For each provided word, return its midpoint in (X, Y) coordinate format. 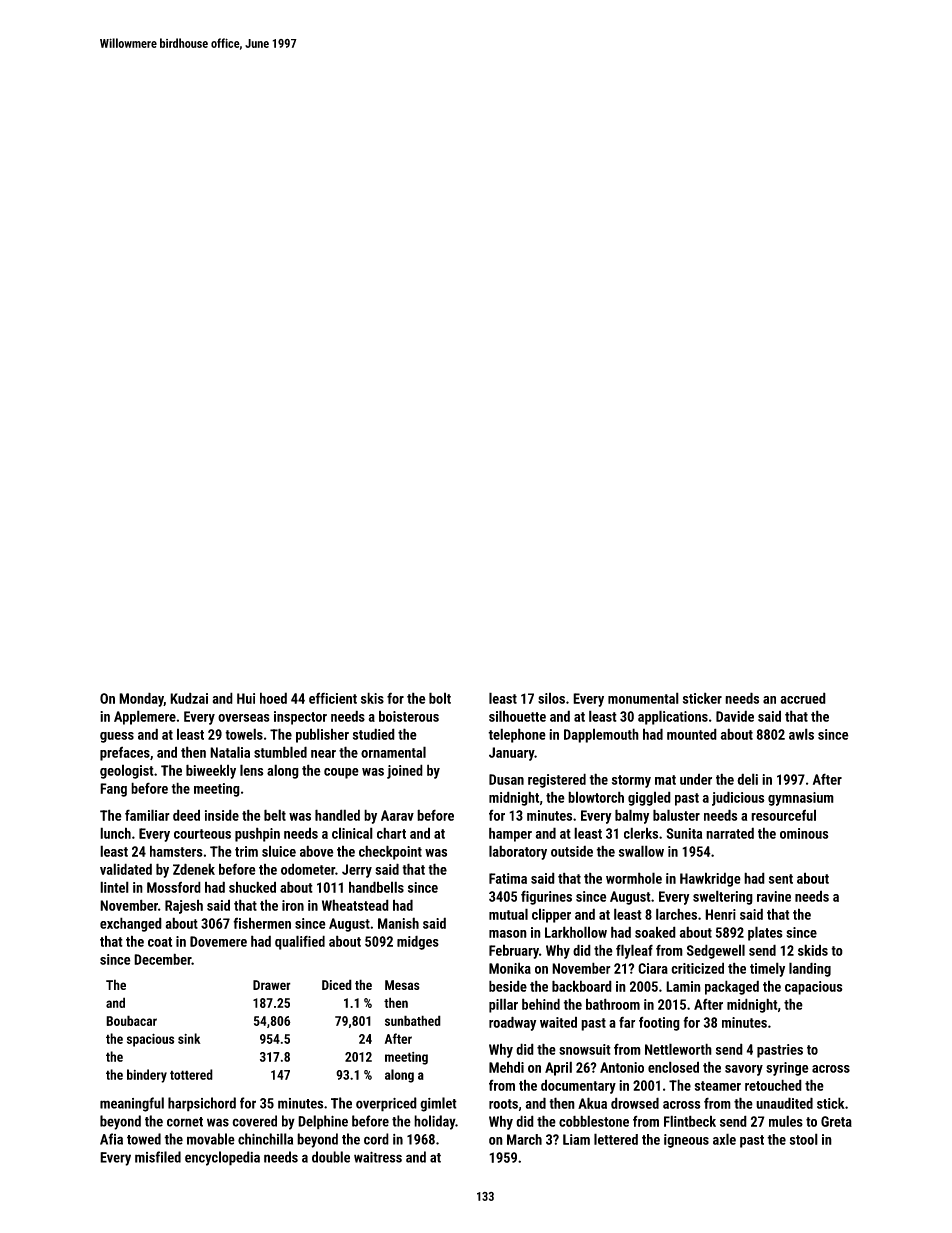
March (524, 1139)
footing (659, 1023)
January (511, 754)
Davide (735, 716)
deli (747, 779)
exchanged (131, 924)
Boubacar (131, 1020)
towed (144, 1139)
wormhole (634, 878)
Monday (141, 699)
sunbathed (413, 1020)
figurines (546, 897)
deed (186, 815)
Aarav (397, 815)
